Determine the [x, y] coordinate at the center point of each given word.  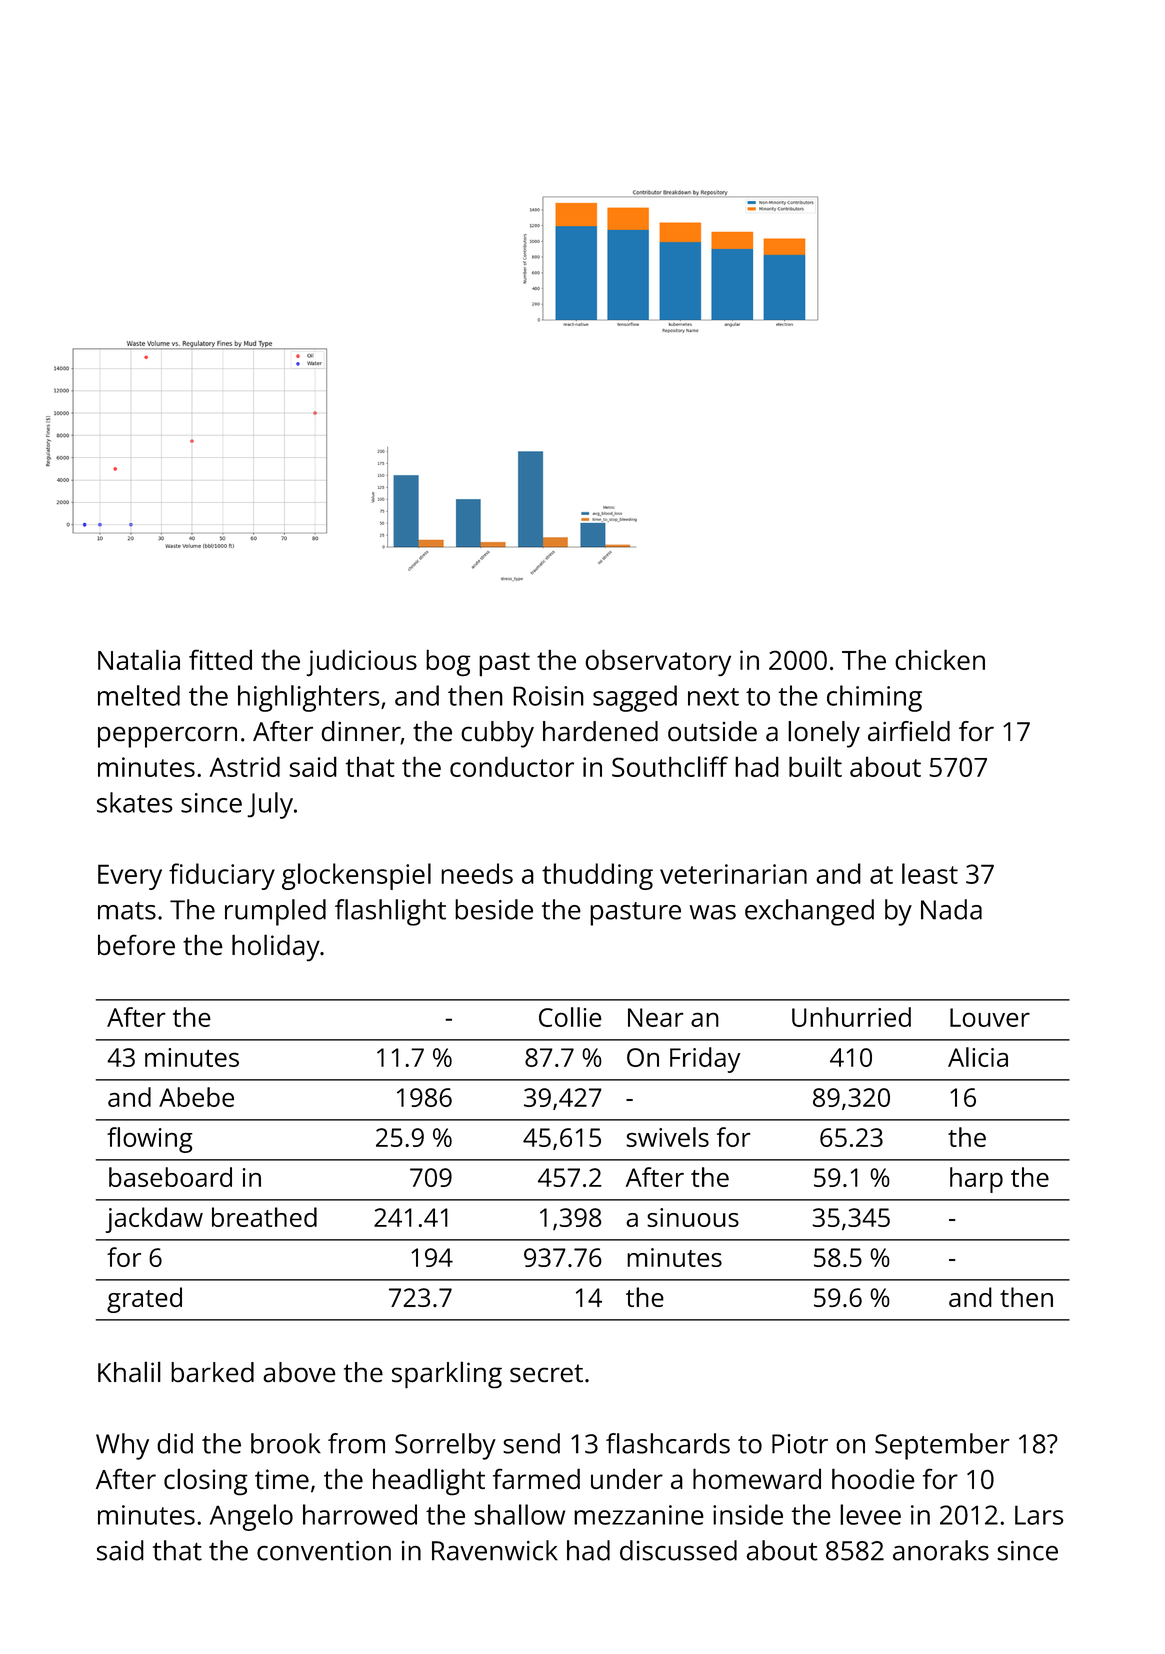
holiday [276, 947]
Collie [570, 1017]
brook [286, 1443]
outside [712, 731]
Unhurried [851, 1017]
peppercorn [167, 737]
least [930, 873]
